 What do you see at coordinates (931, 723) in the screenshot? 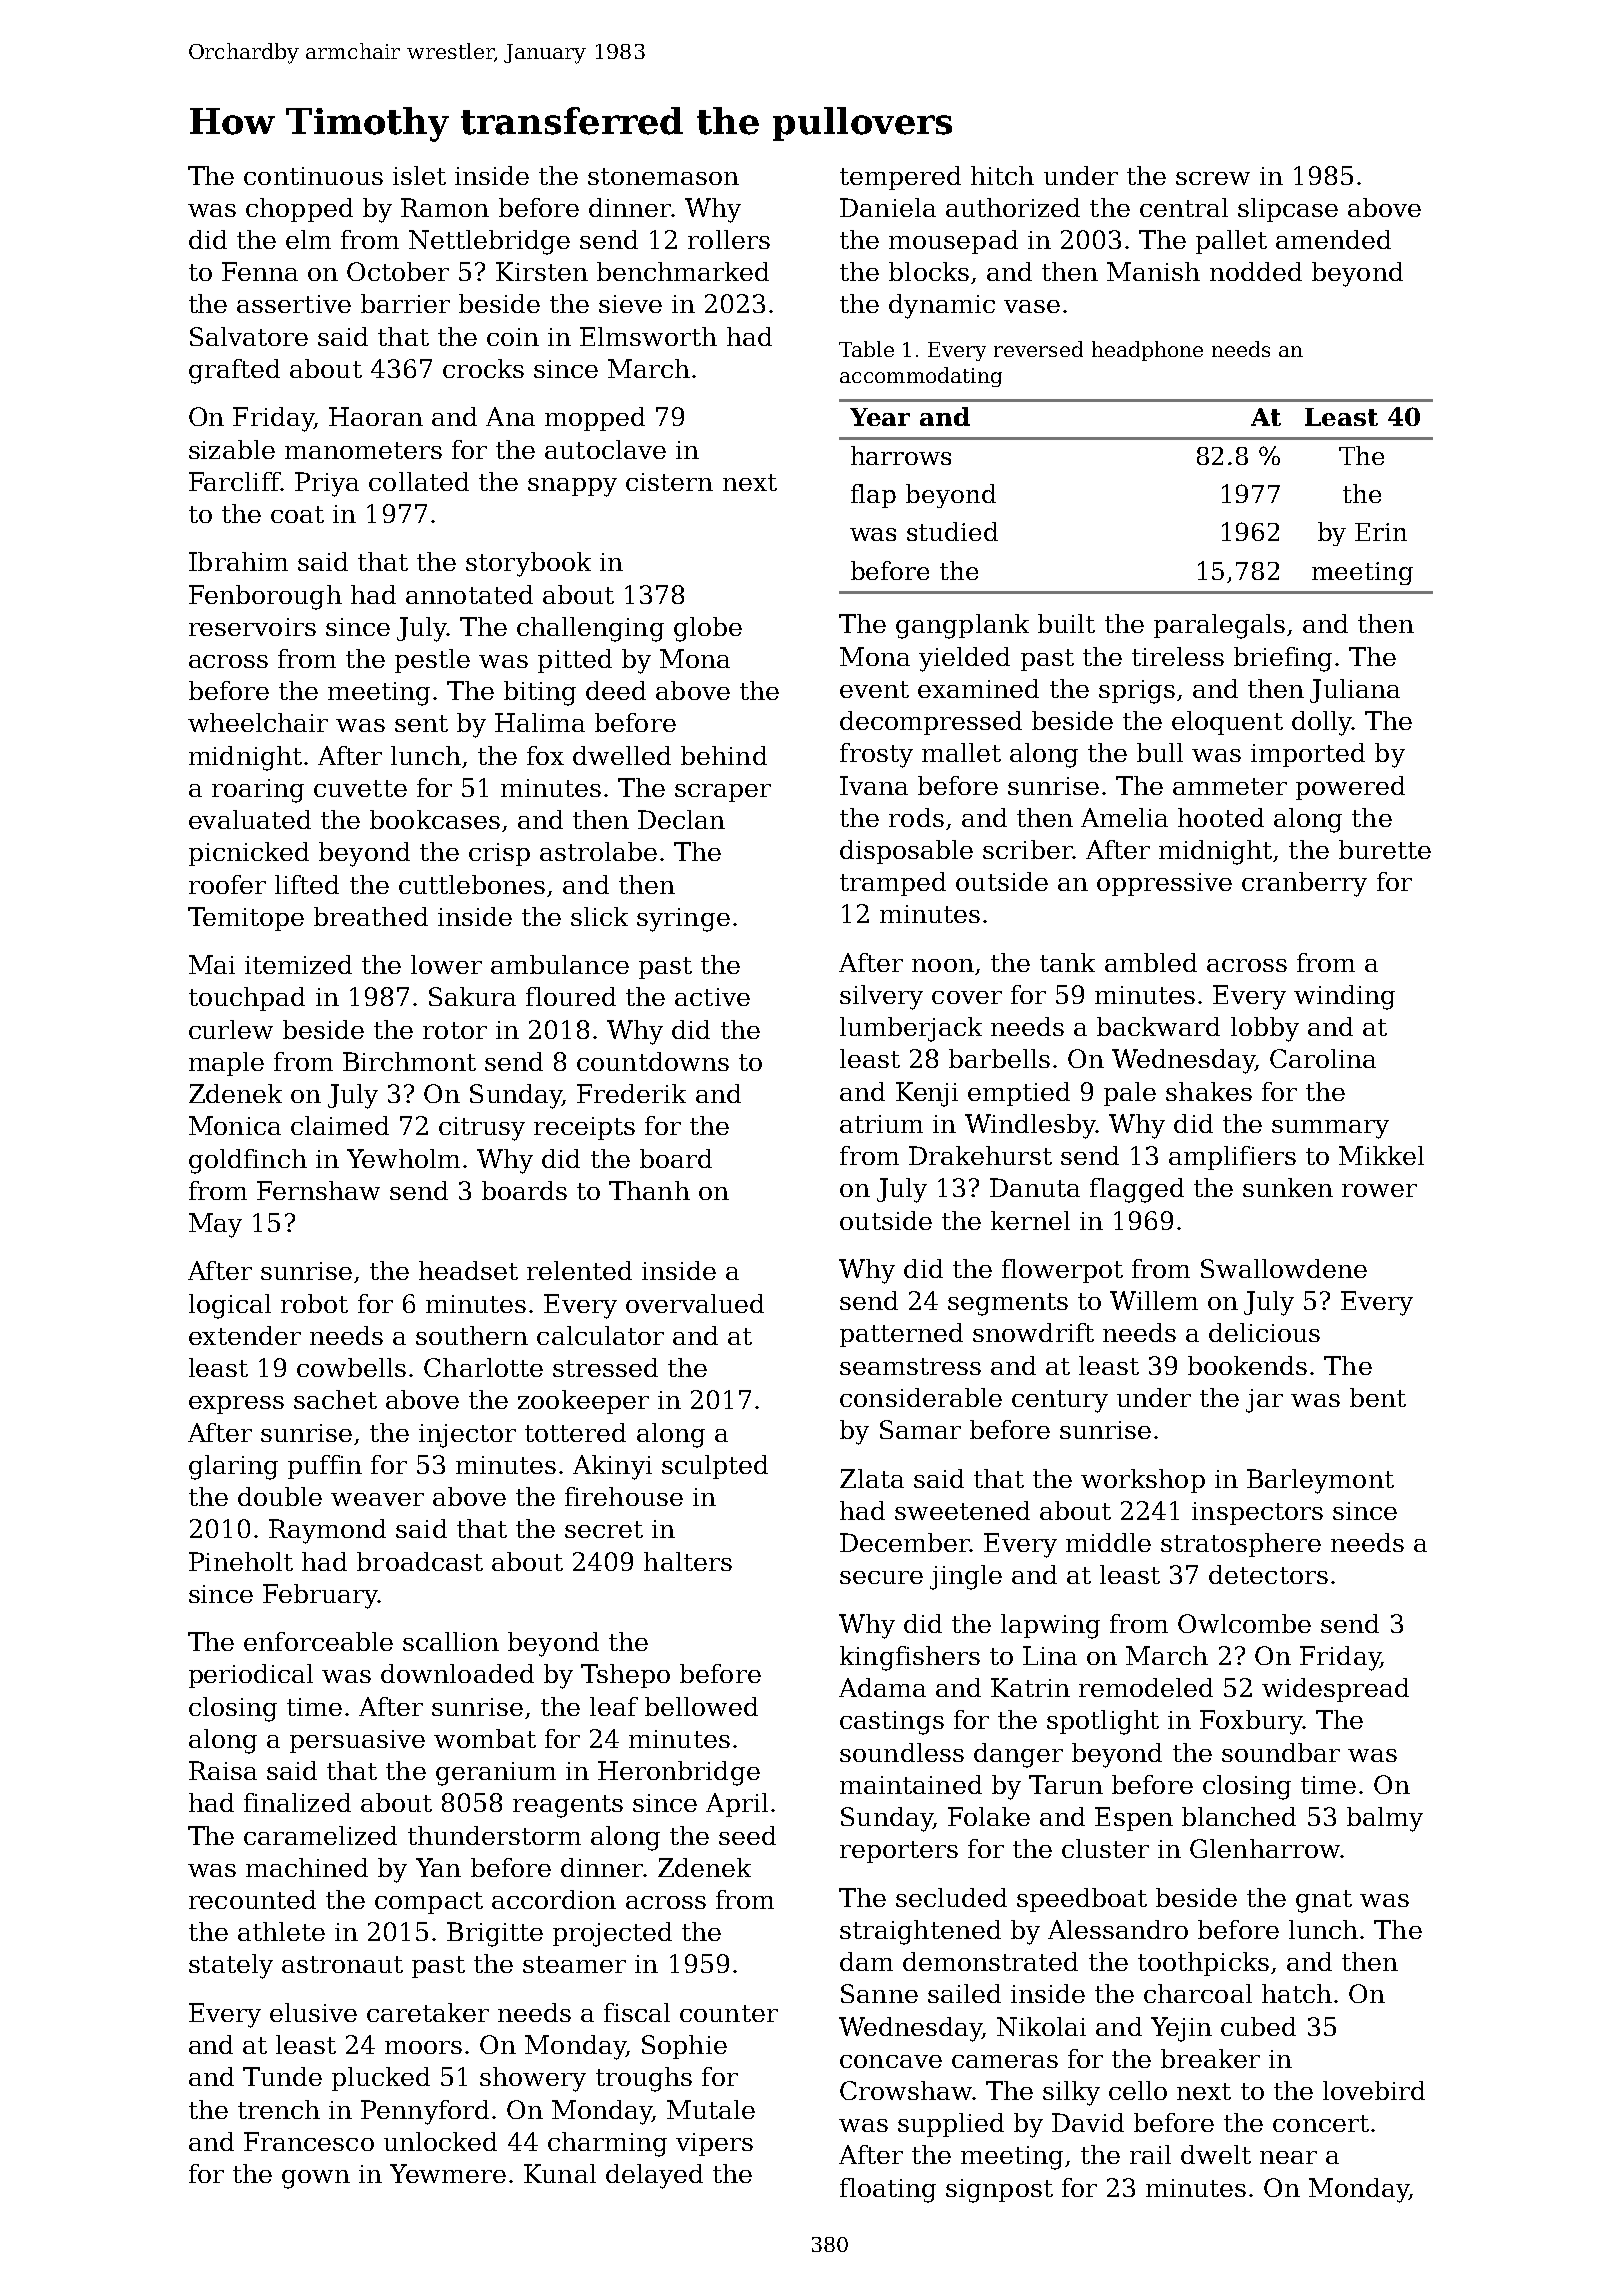
I see `decompressed` at bounding box center [931, 723].
